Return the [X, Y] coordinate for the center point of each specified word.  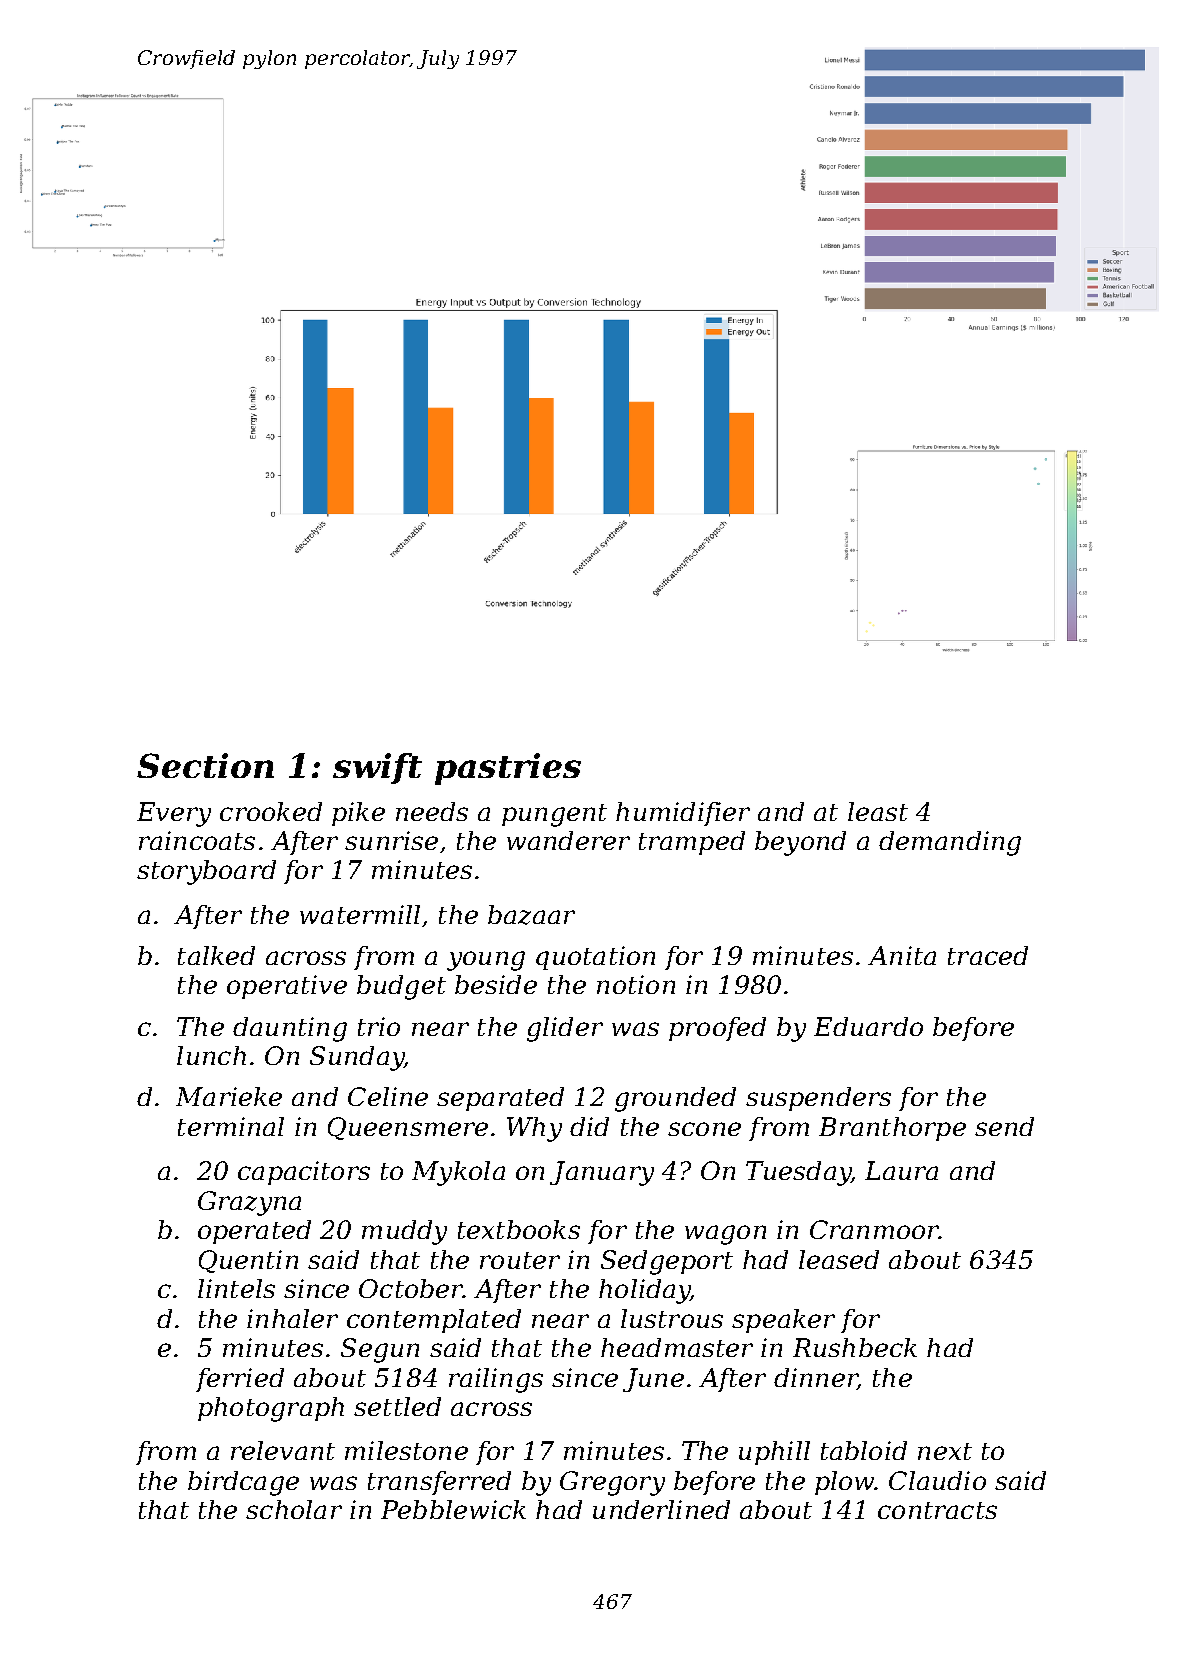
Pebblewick [453, 1509]
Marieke [229, 1096]
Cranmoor [874, 1229]
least [878, 811]
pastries [508, 769]
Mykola [458, 1173]
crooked [271, 811]
